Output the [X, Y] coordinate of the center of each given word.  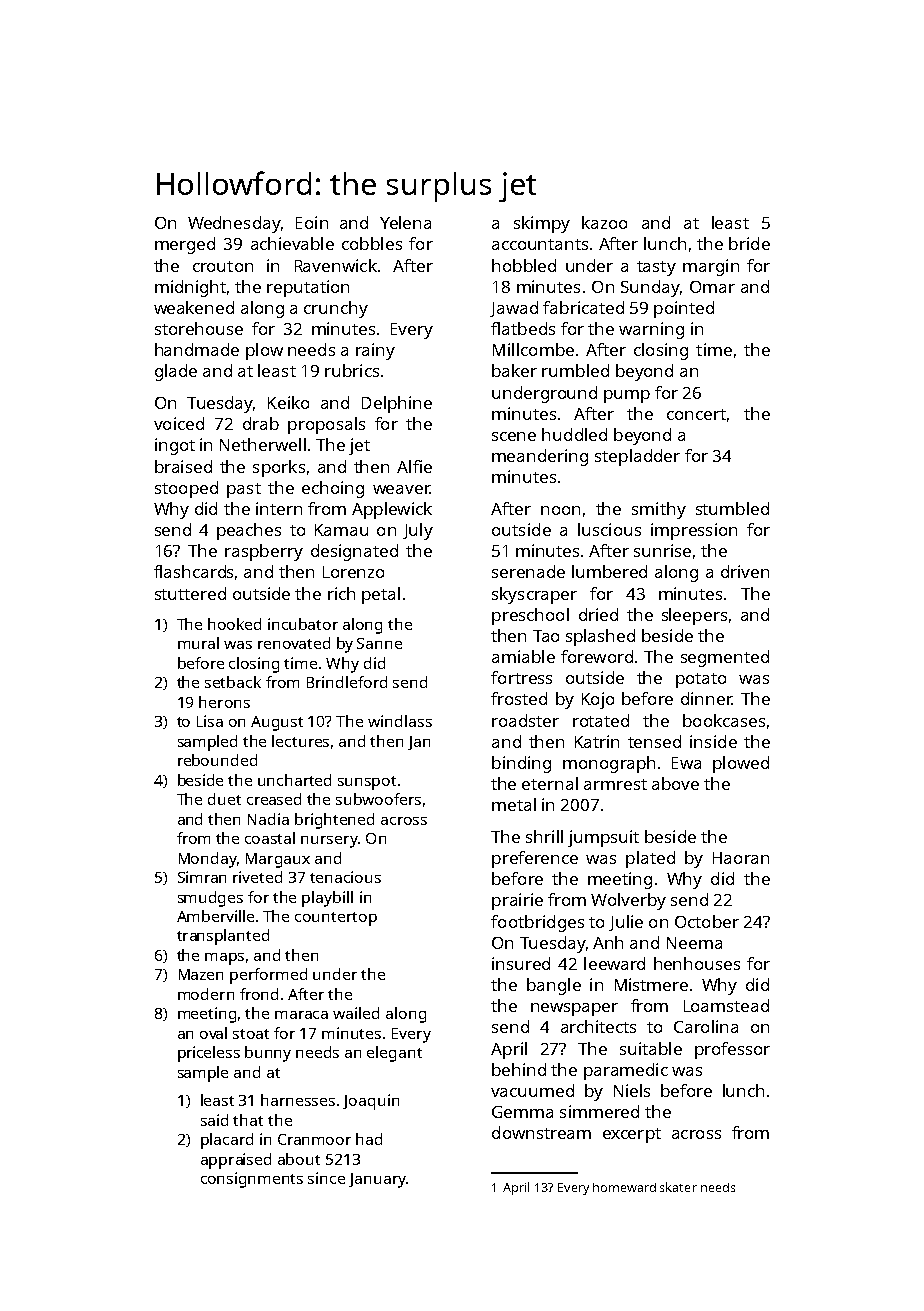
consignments [252, 1180]
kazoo [604, 222]
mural [198, 643]
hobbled [524, 265]
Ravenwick [336, 265]
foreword [597, 656]
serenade [528, 571]
